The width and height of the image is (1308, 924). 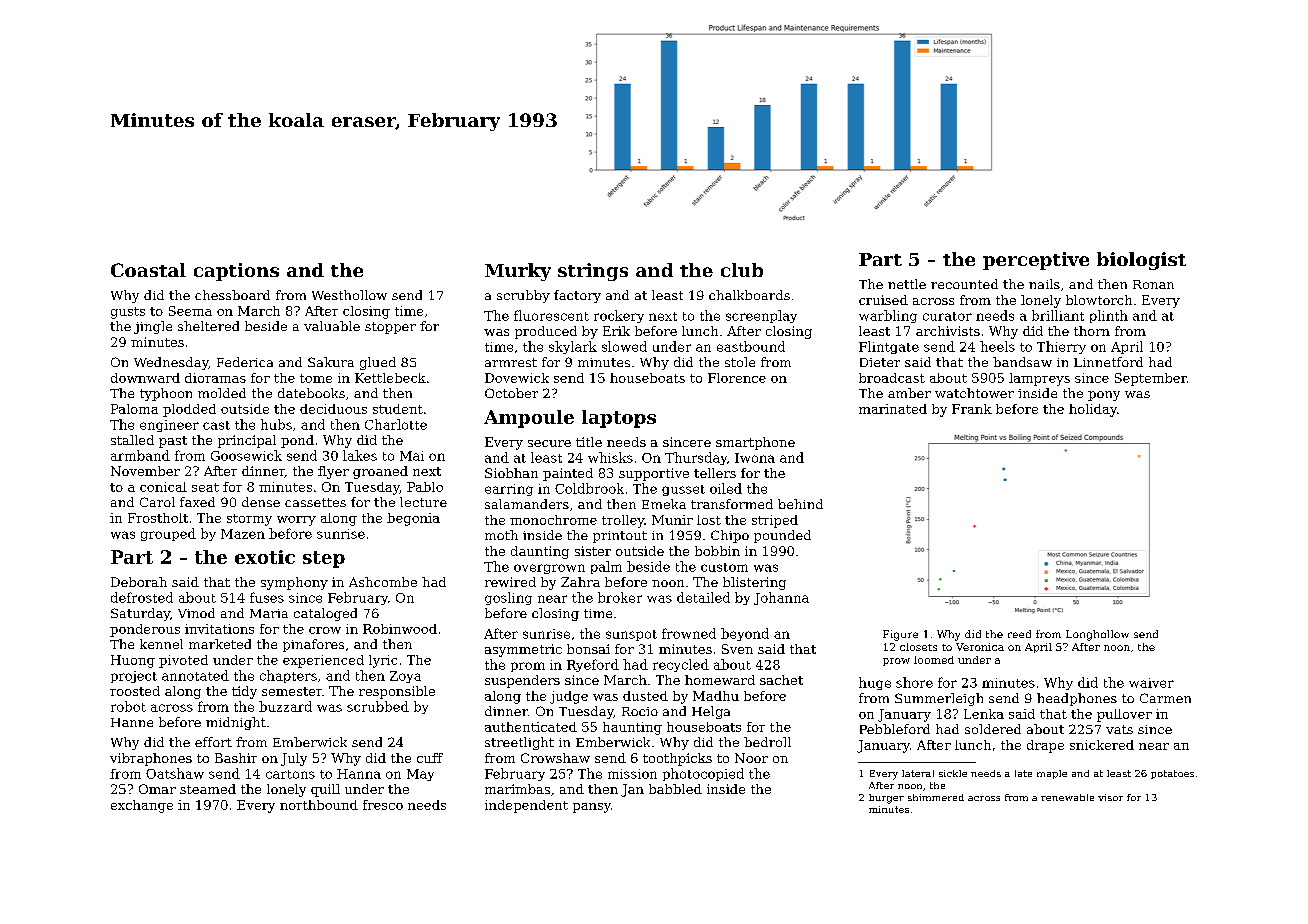 I want to click on Longhollow, so click(x=1097, y=635).
